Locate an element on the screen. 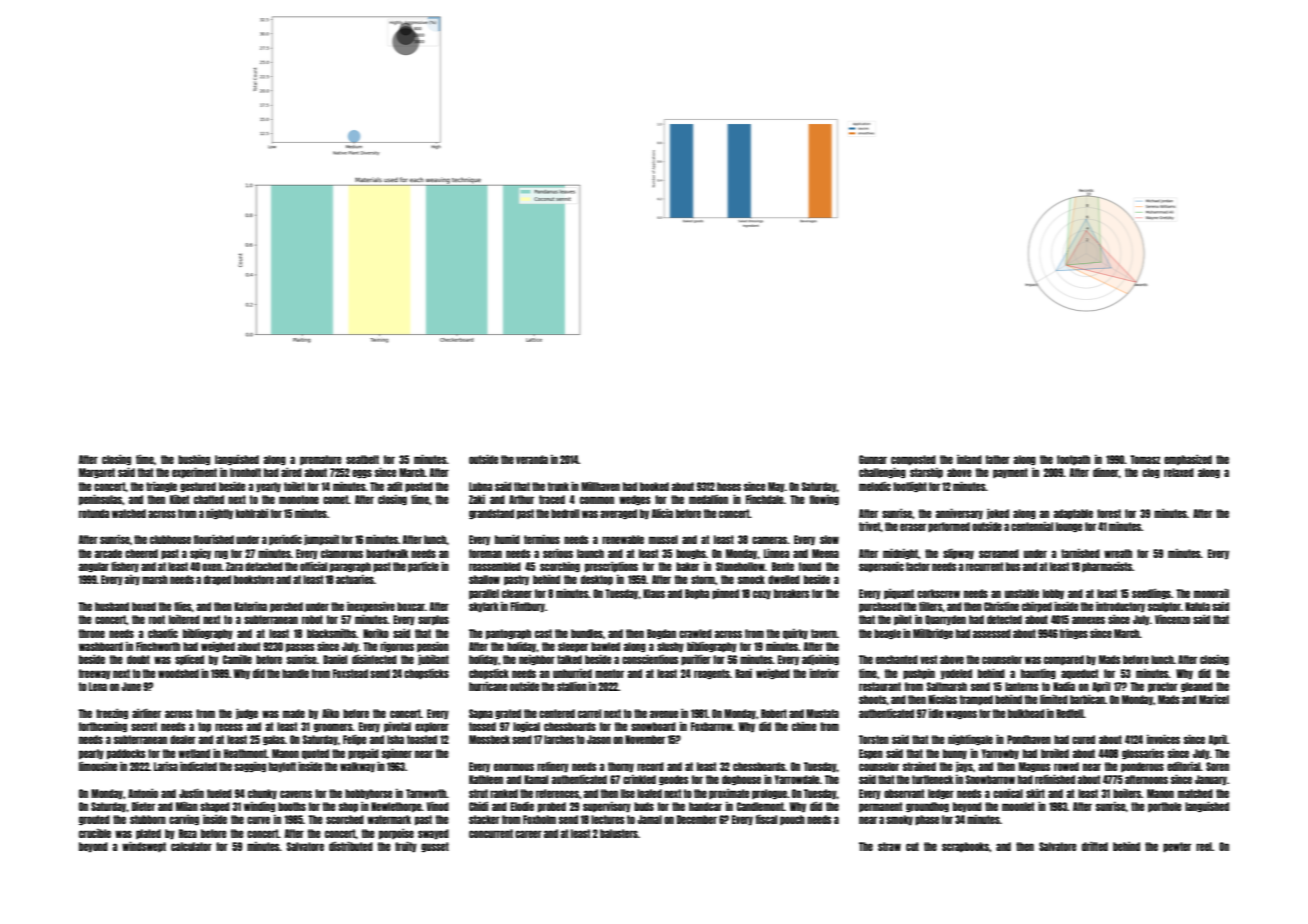 The width and height of the screenshot is (1308, 924). relaxed is located at coordinates (1179, 472).
